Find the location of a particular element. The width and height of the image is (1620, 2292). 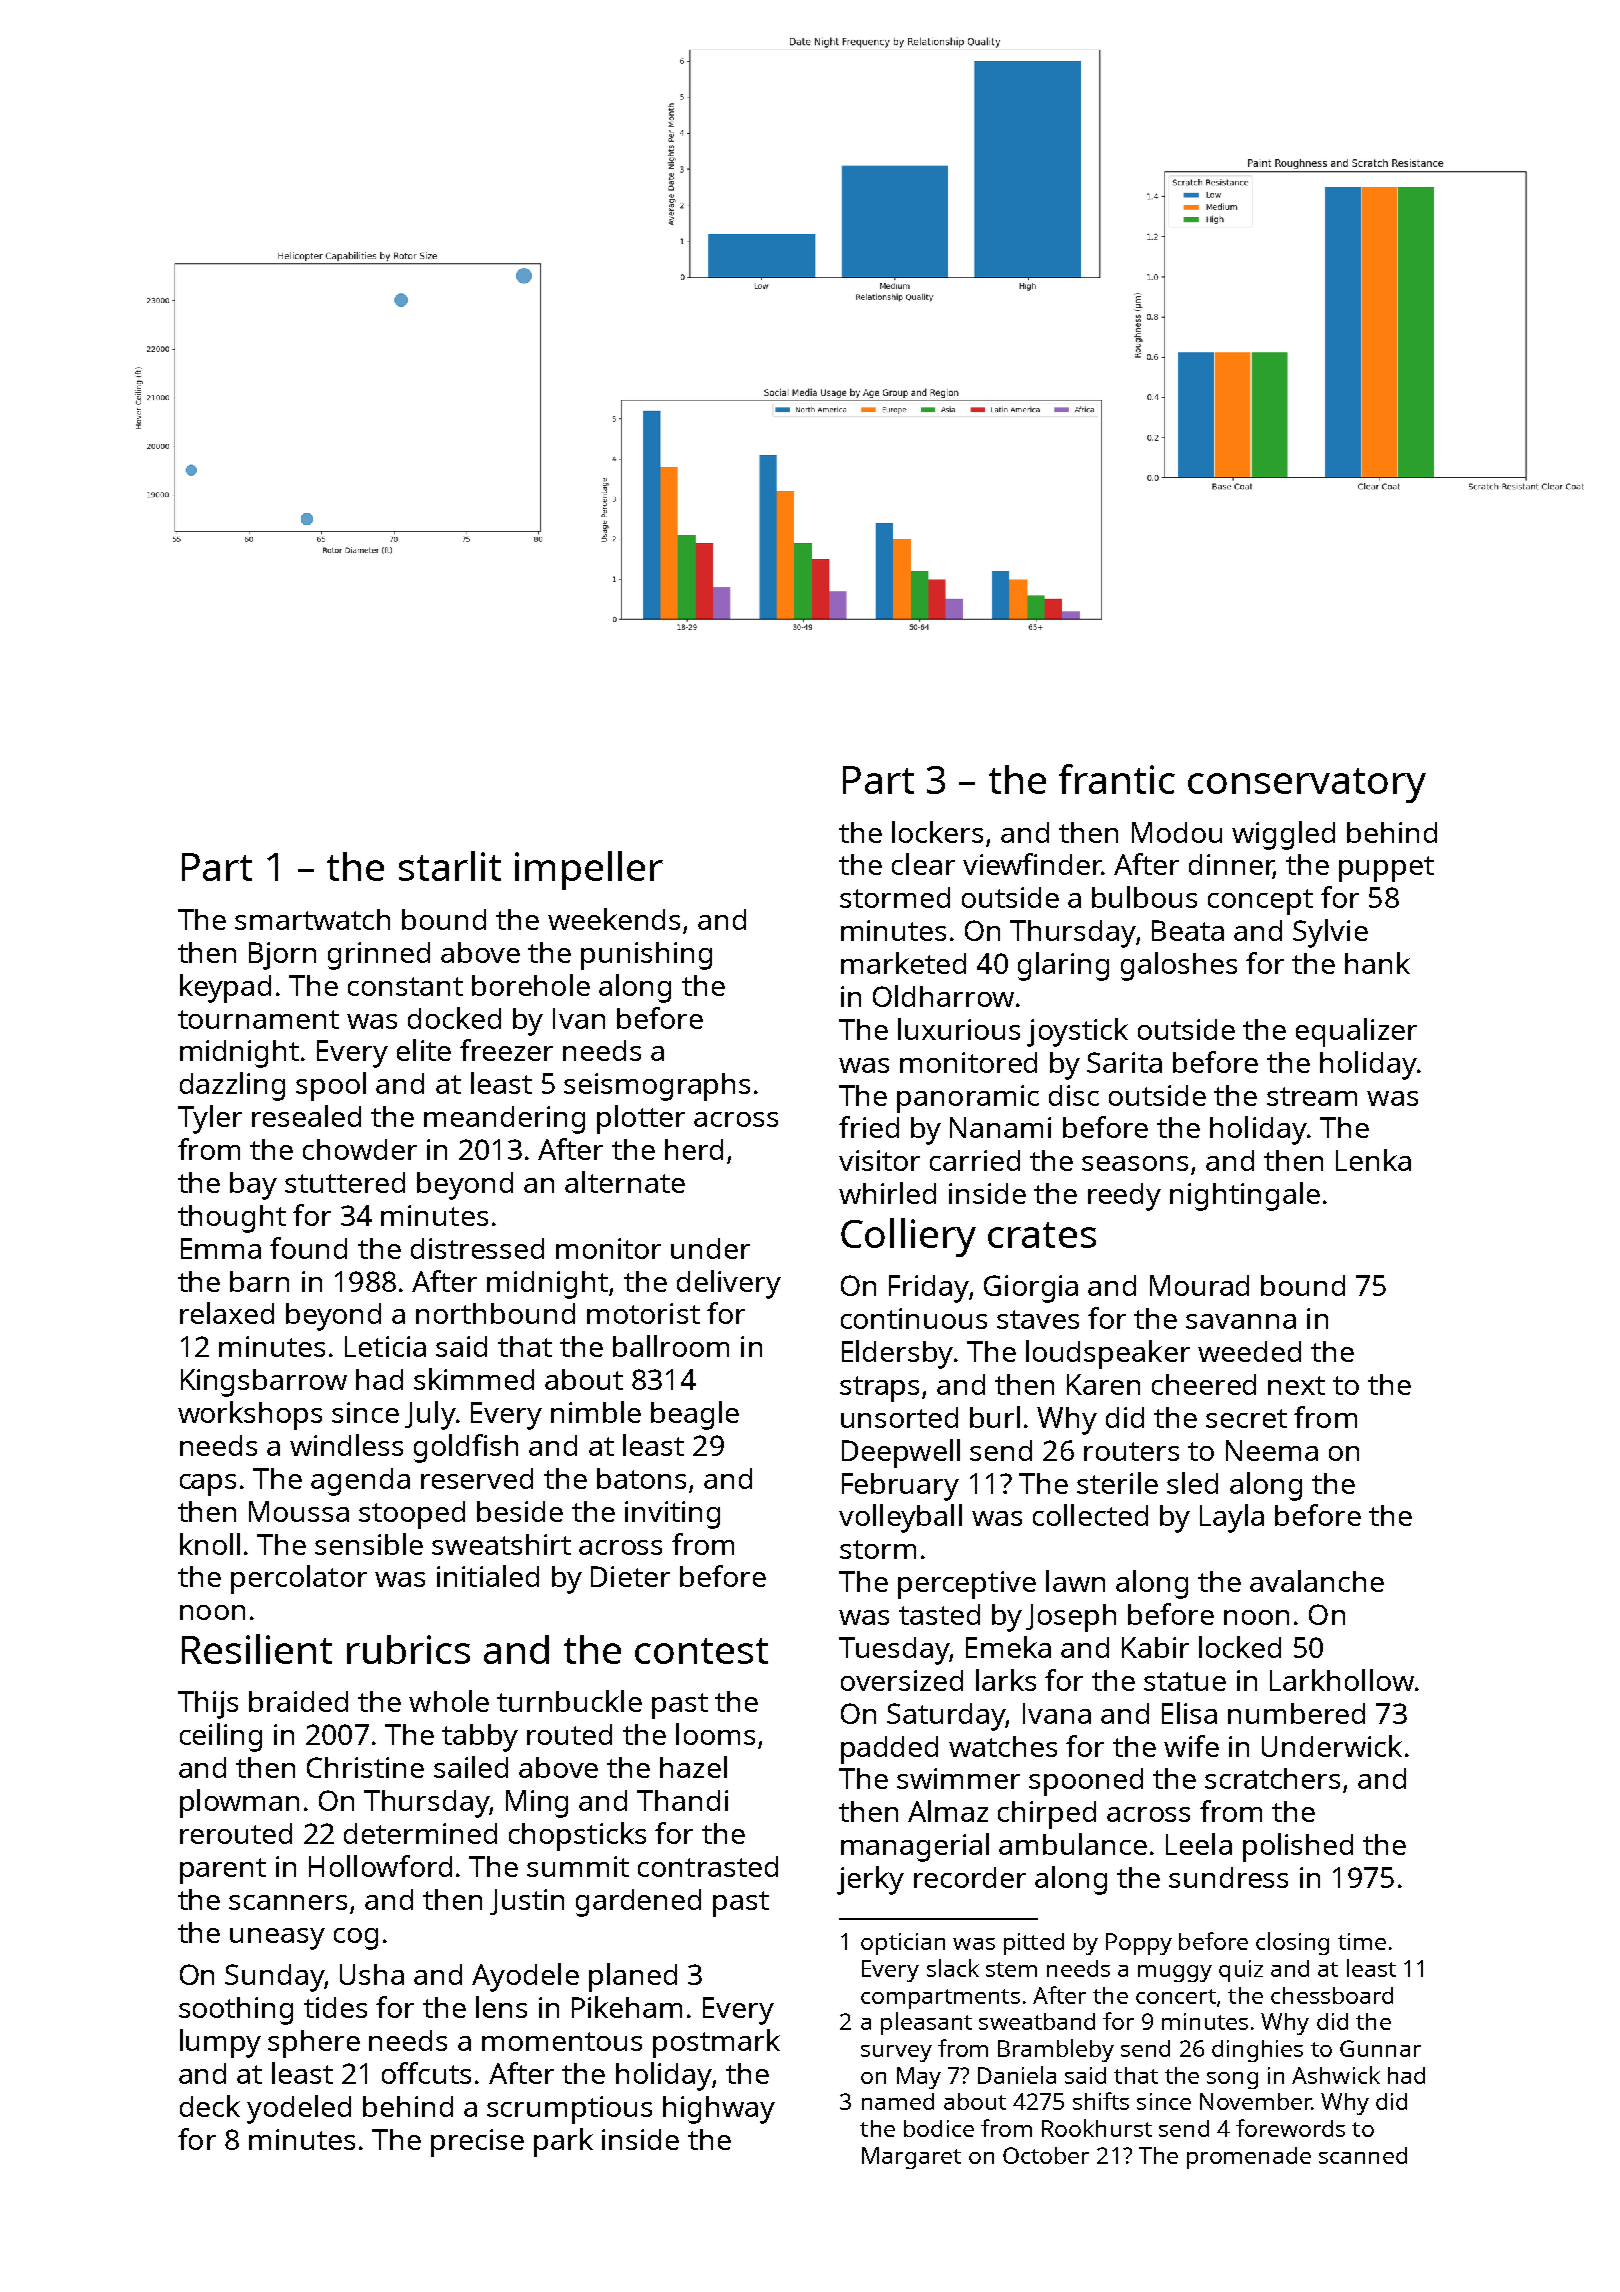

luxurious is located at coordinates (959, 1029).
